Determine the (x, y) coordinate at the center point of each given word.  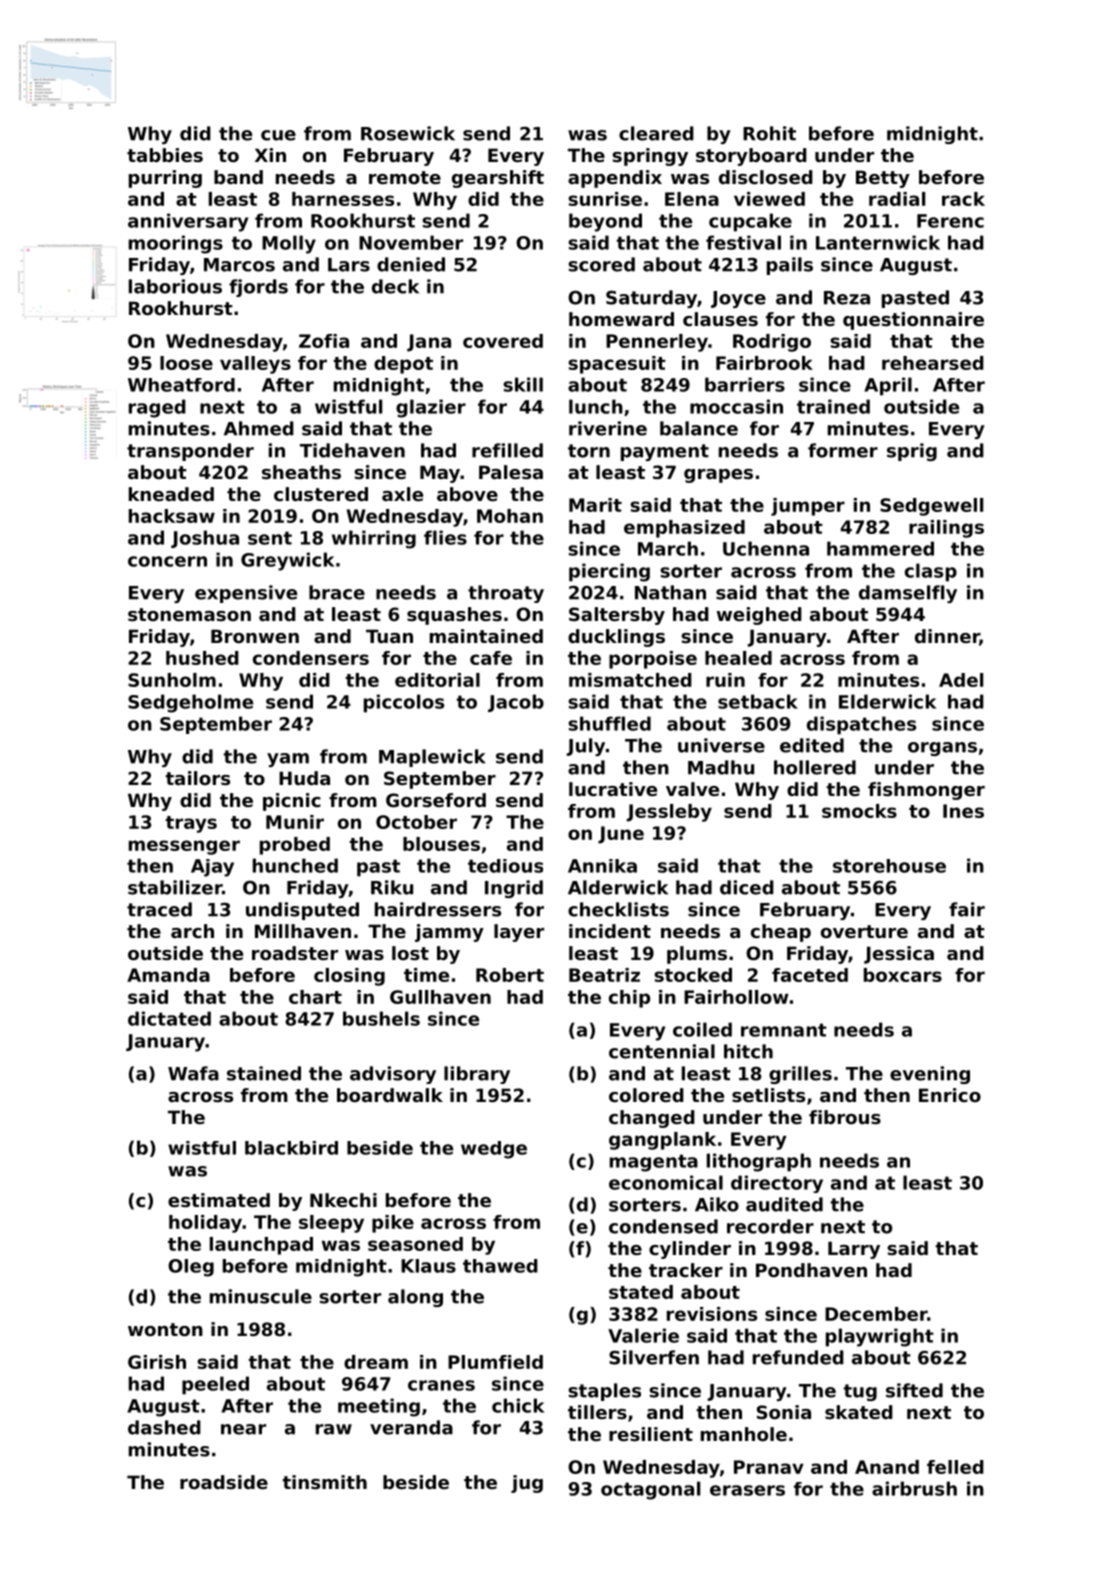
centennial (662, 1051)
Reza (847, 298)
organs (942, 749)
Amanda (168, 975)
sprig (912, 452)
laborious (175, 286)
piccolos (404, 703)
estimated (219, 1200)
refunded (798, 1357)
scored (601, 264)
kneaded (171, 494)
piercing (609, 572)
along (415, 1298)
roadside (224, 1482)
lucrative (613, 789)
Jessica (899, 955)
